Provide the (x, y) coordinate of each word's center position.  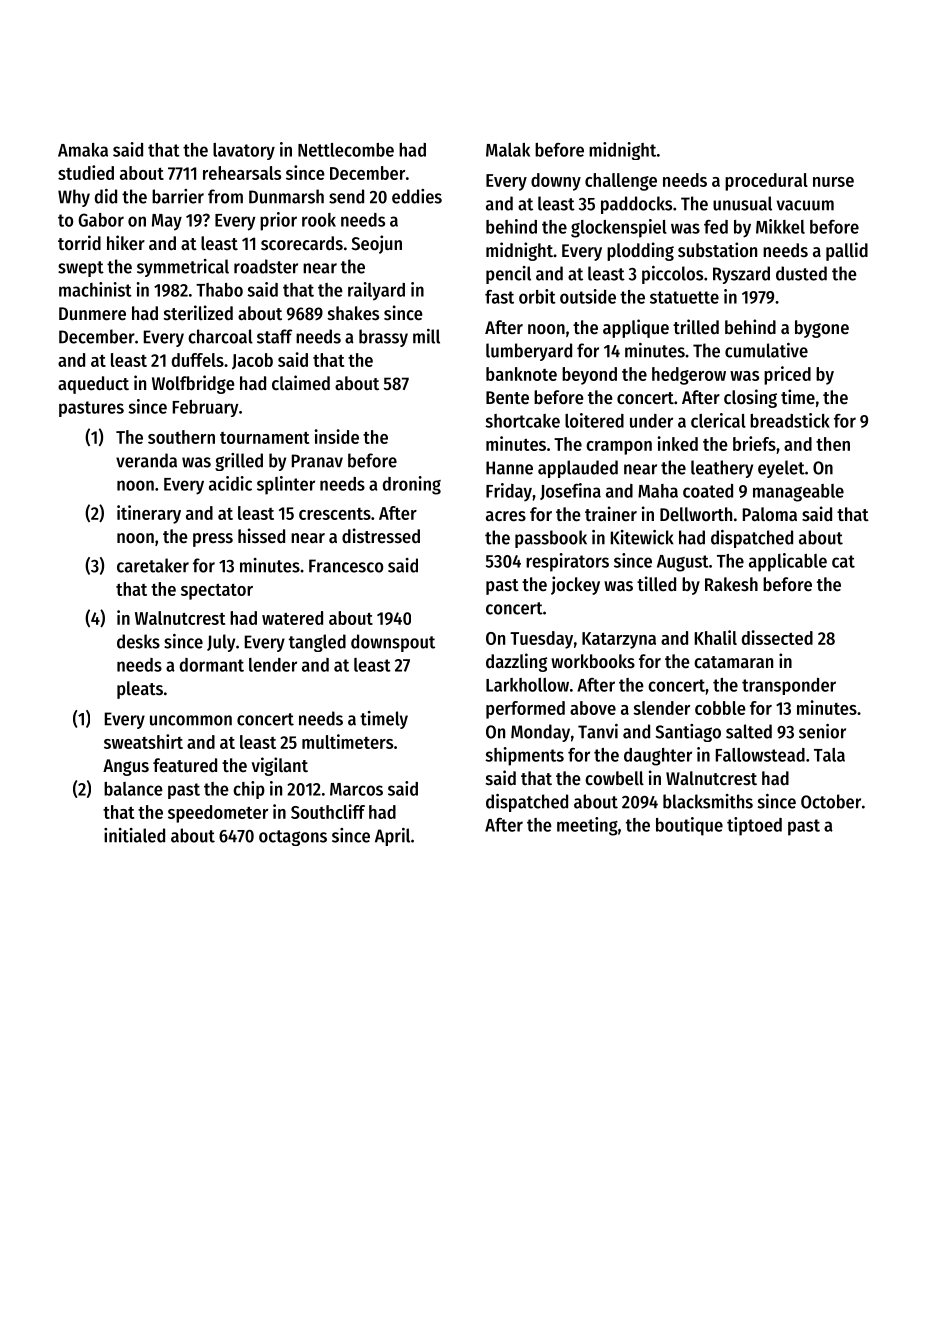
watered (292, 618)
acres (506, 516)
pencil (508, 275)
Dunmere (92, 314)
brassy (383, 338)
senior (822, 731)
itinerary (149, 514)
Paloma (770, 514)
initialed (134, 835)
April (392, 837)
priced (787, 375)
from (225, 196)
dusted (801, 273)
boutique (689, 826)
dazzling (516, 662)
